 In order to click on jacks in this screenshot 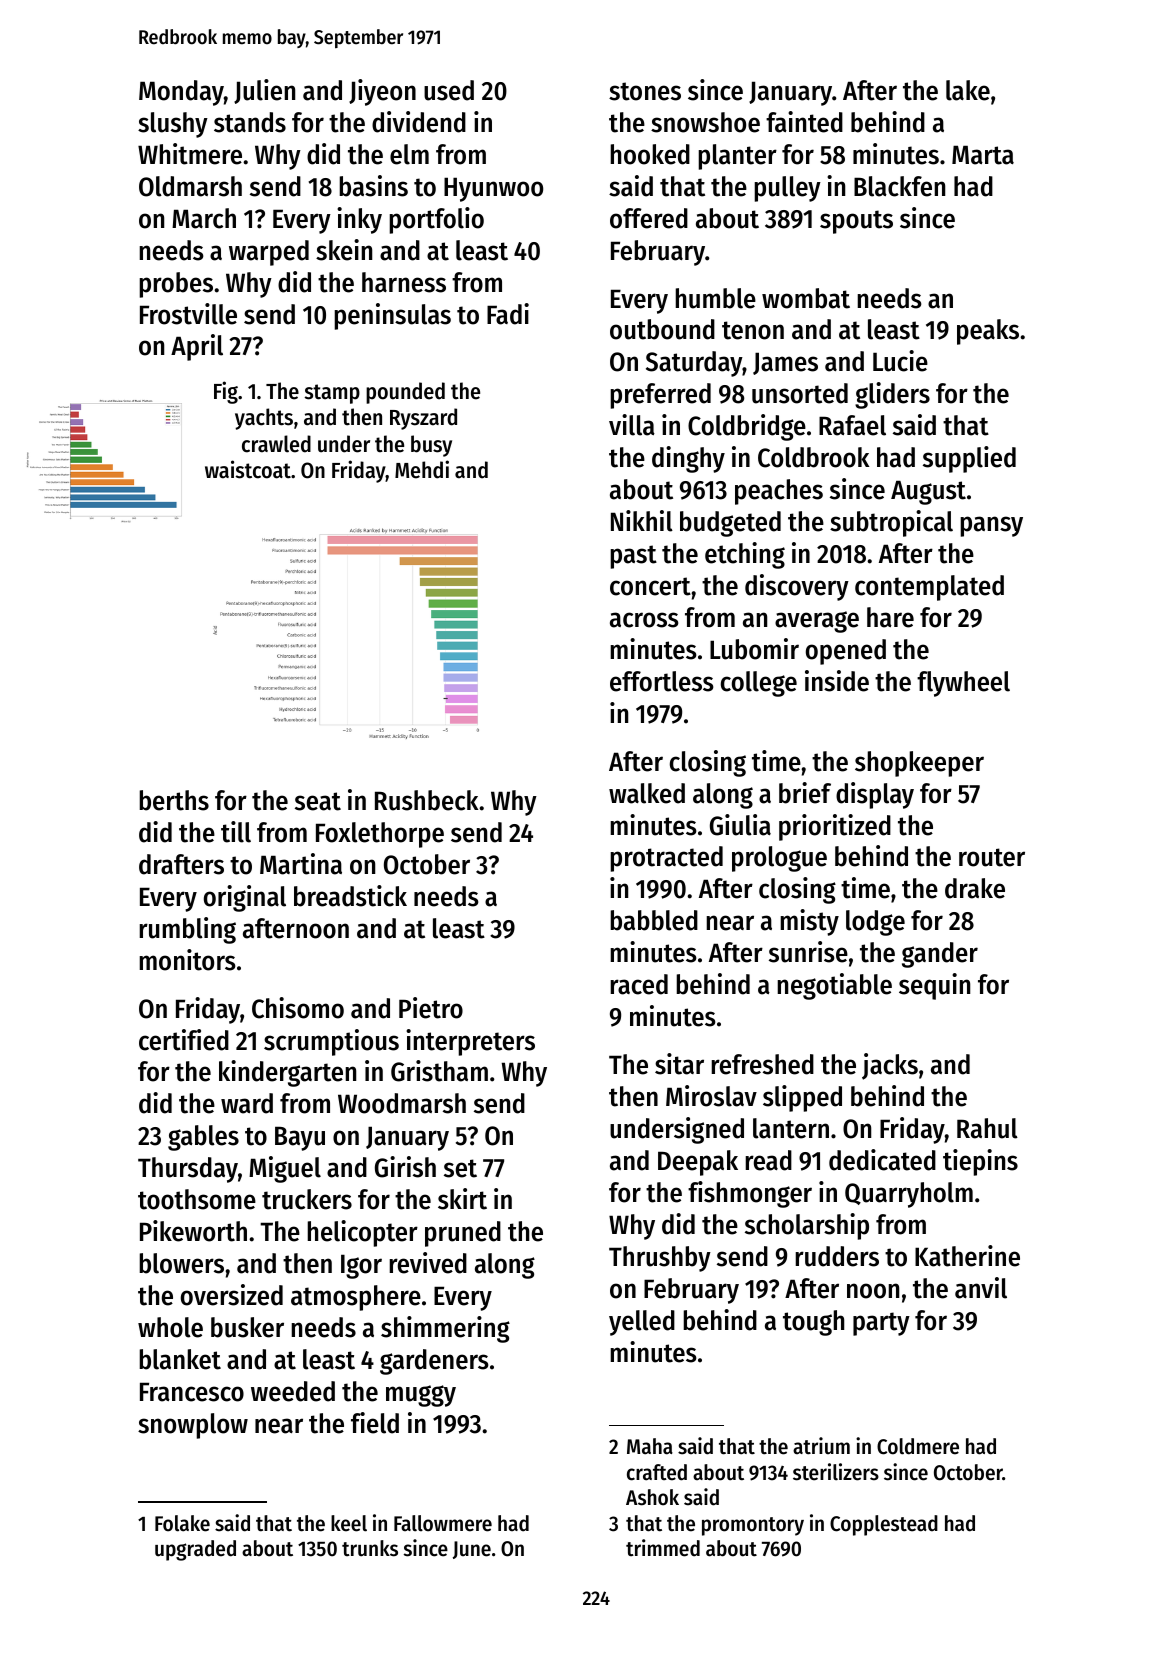, I will do `click(890, 1066)`.
